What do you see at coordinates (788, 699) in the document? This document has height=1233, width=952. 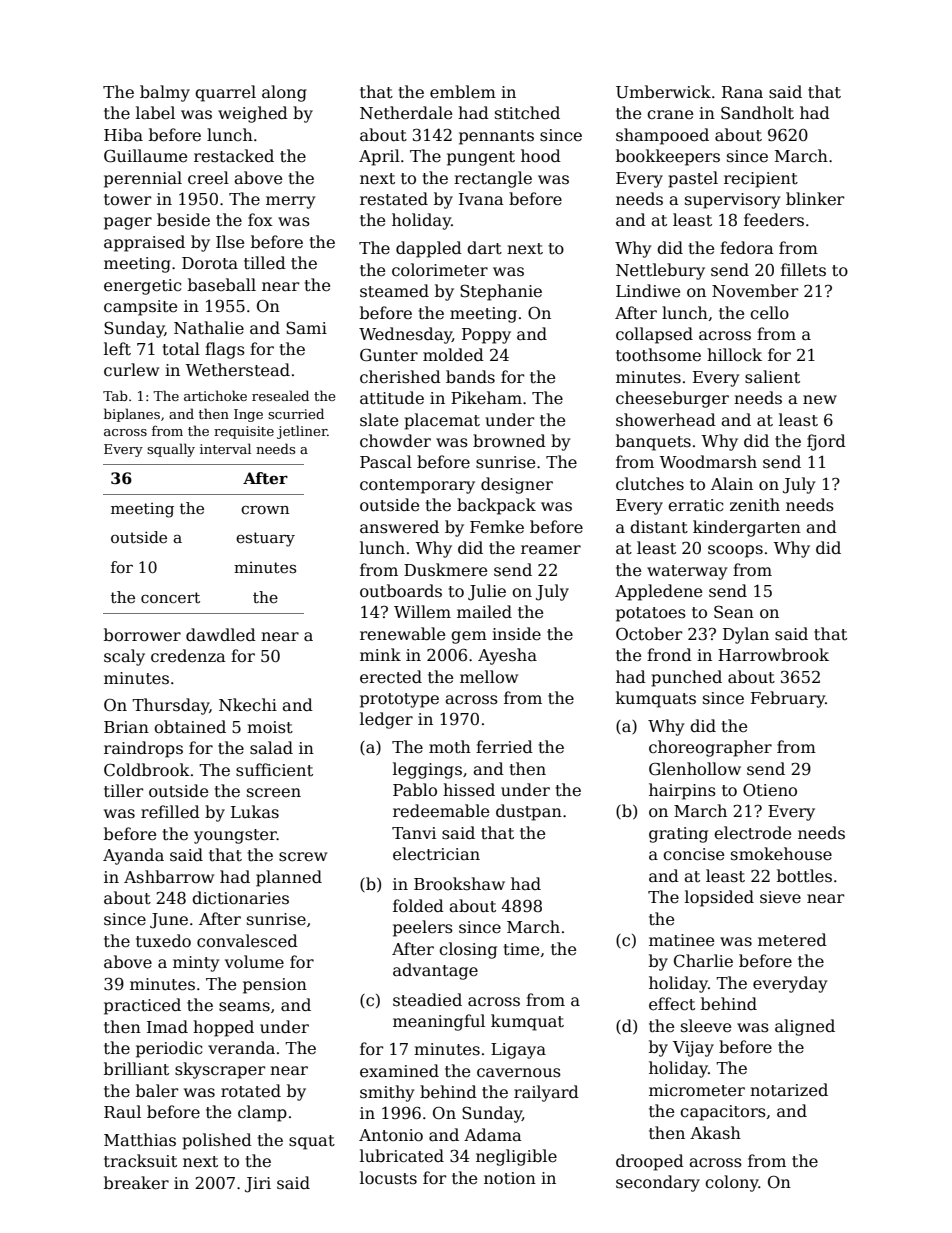 I see `February` at bounding box center [788, 699].
